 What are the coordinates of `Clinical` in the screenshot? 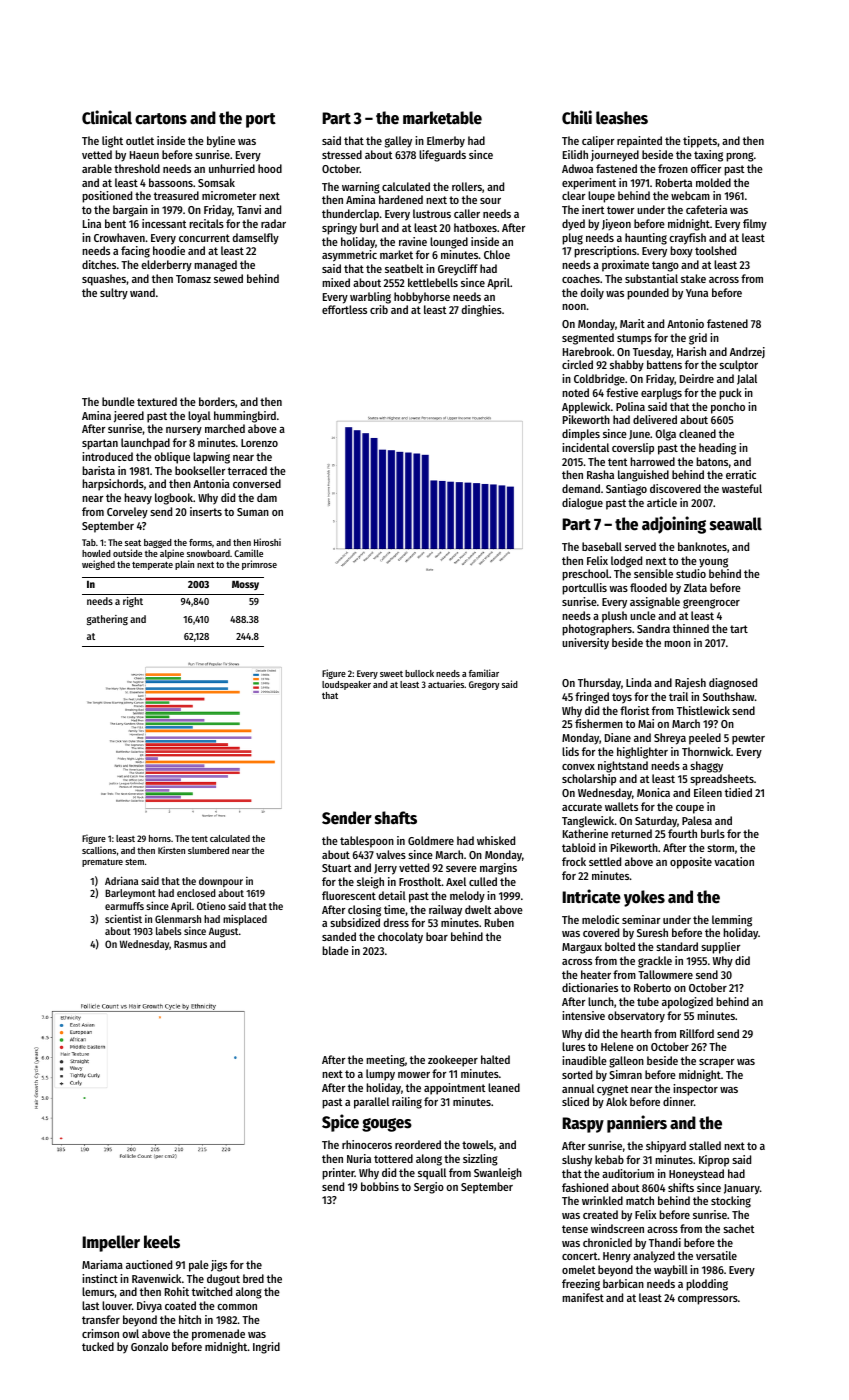 It's located at (107, 117).
